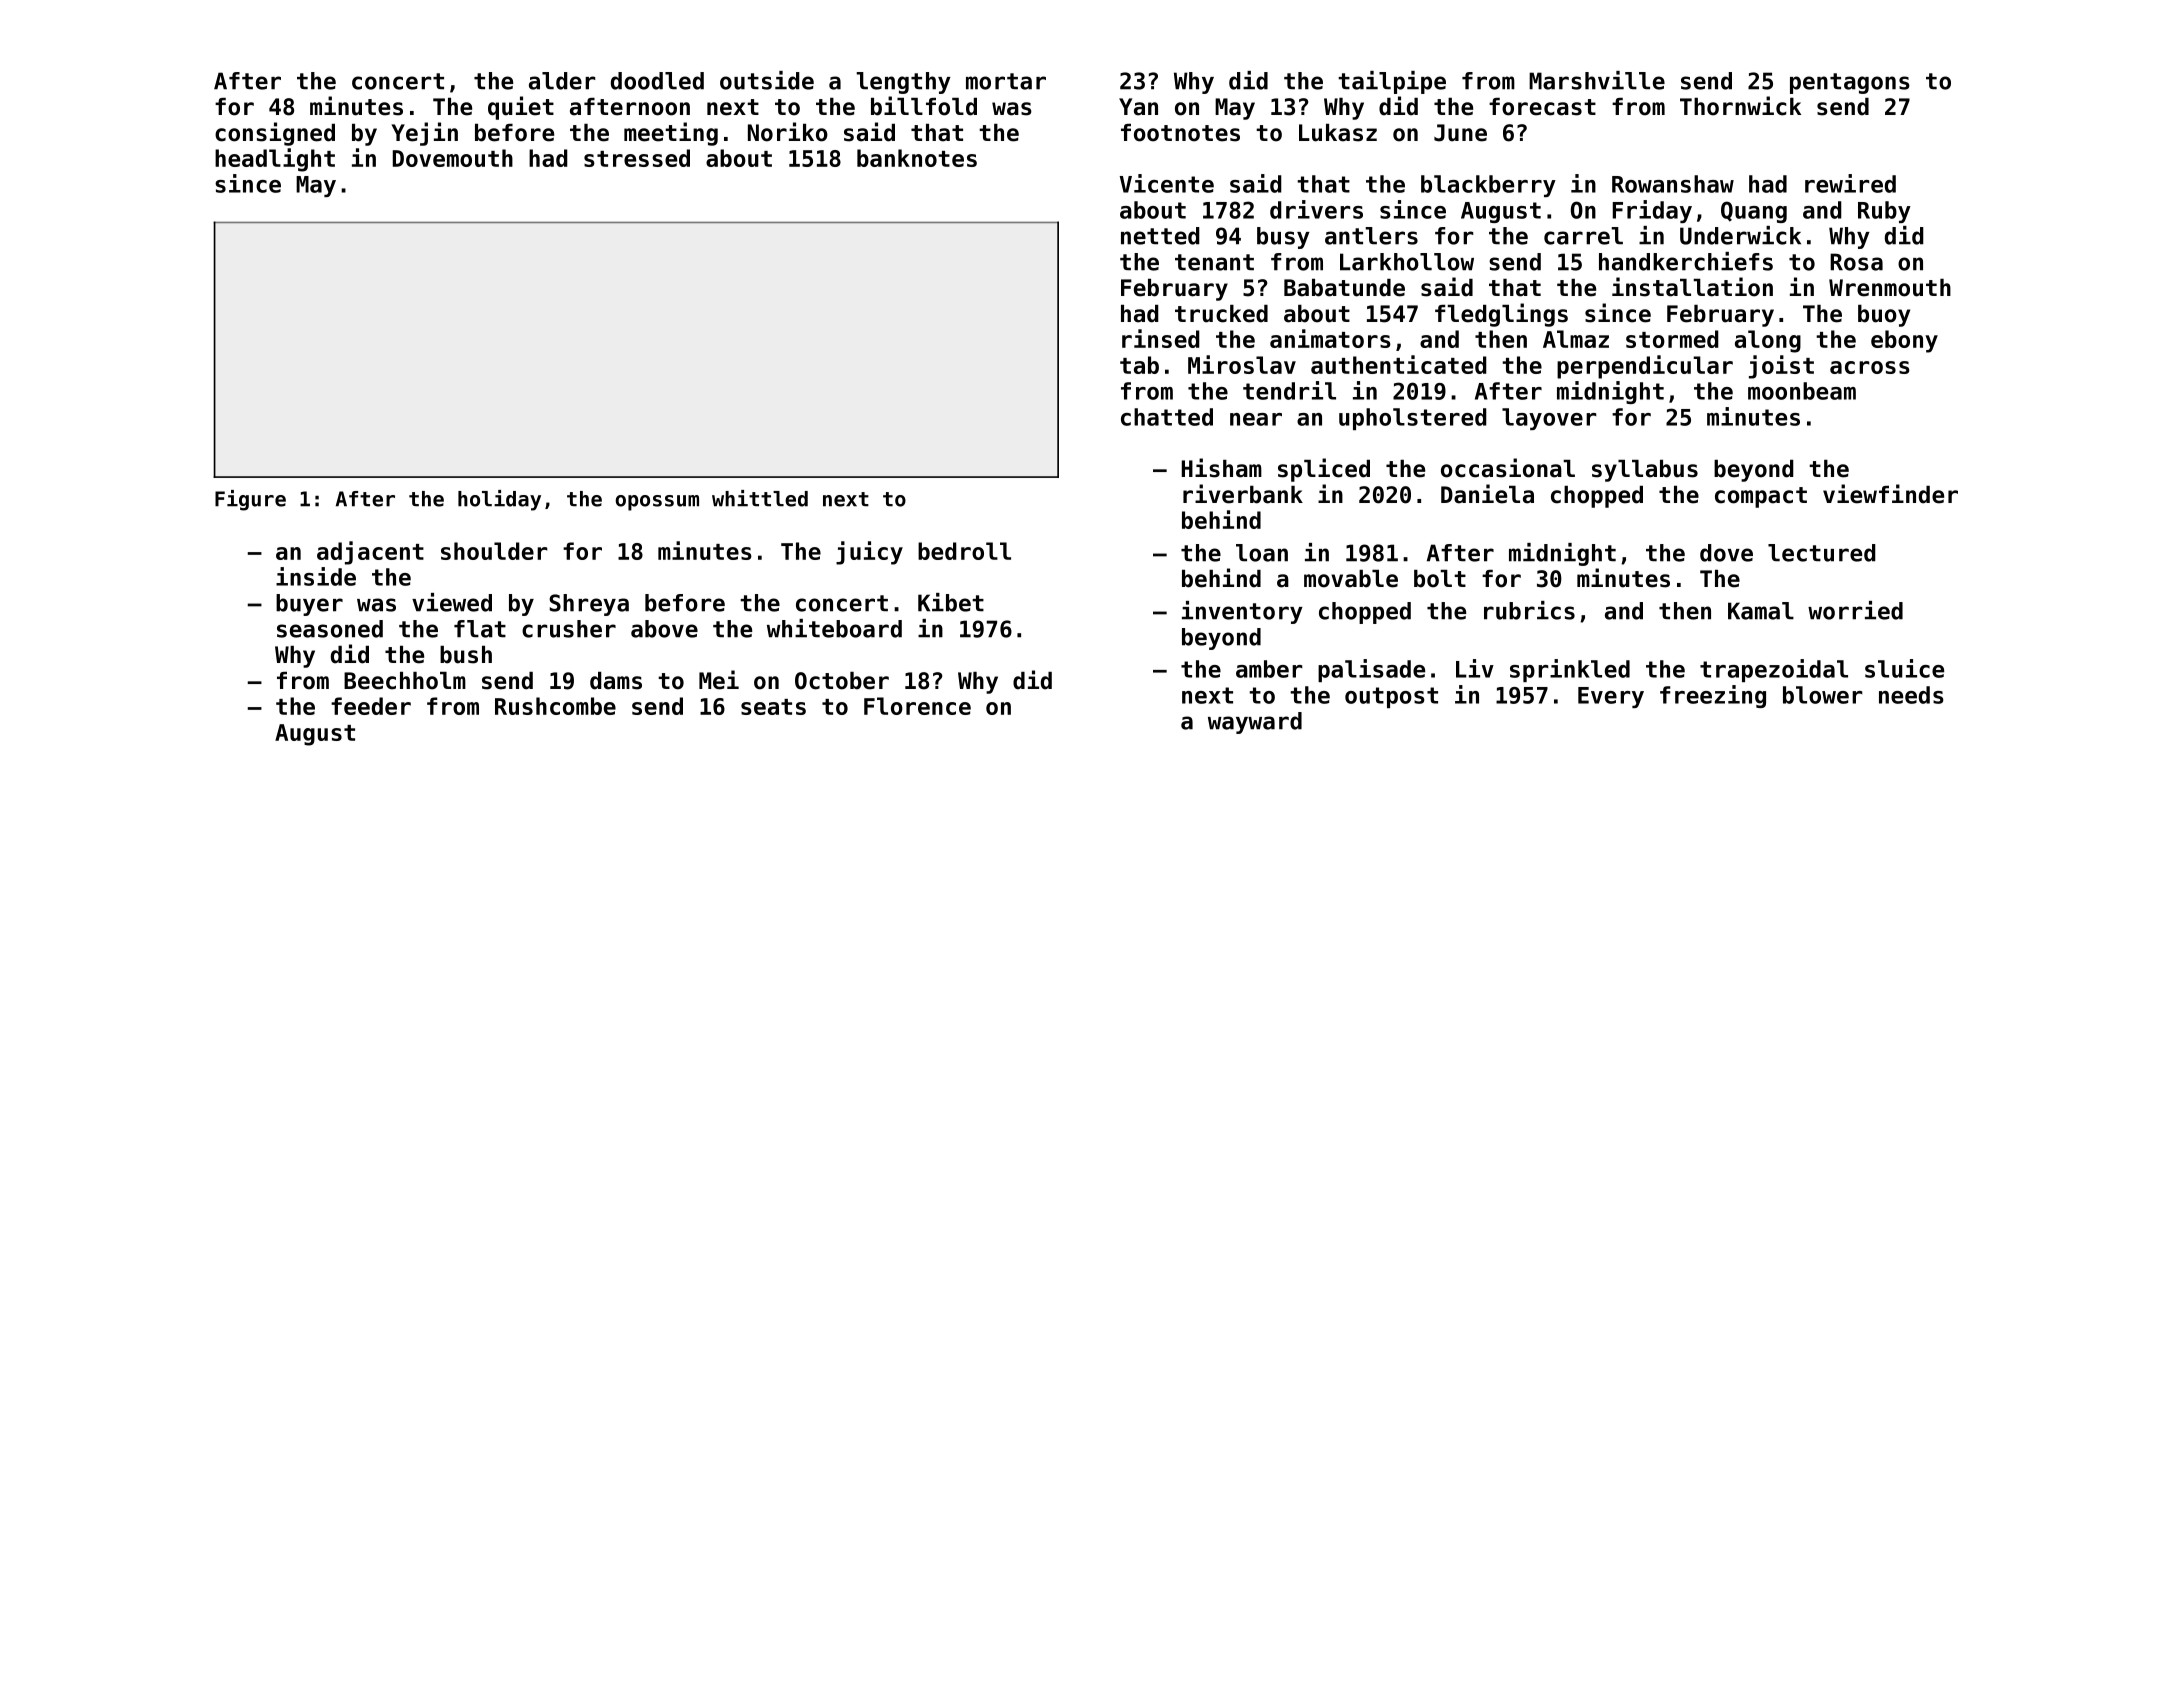 The height and width of the image is (1683, 2178). I want to click on mortar, so click(1006, 81).
